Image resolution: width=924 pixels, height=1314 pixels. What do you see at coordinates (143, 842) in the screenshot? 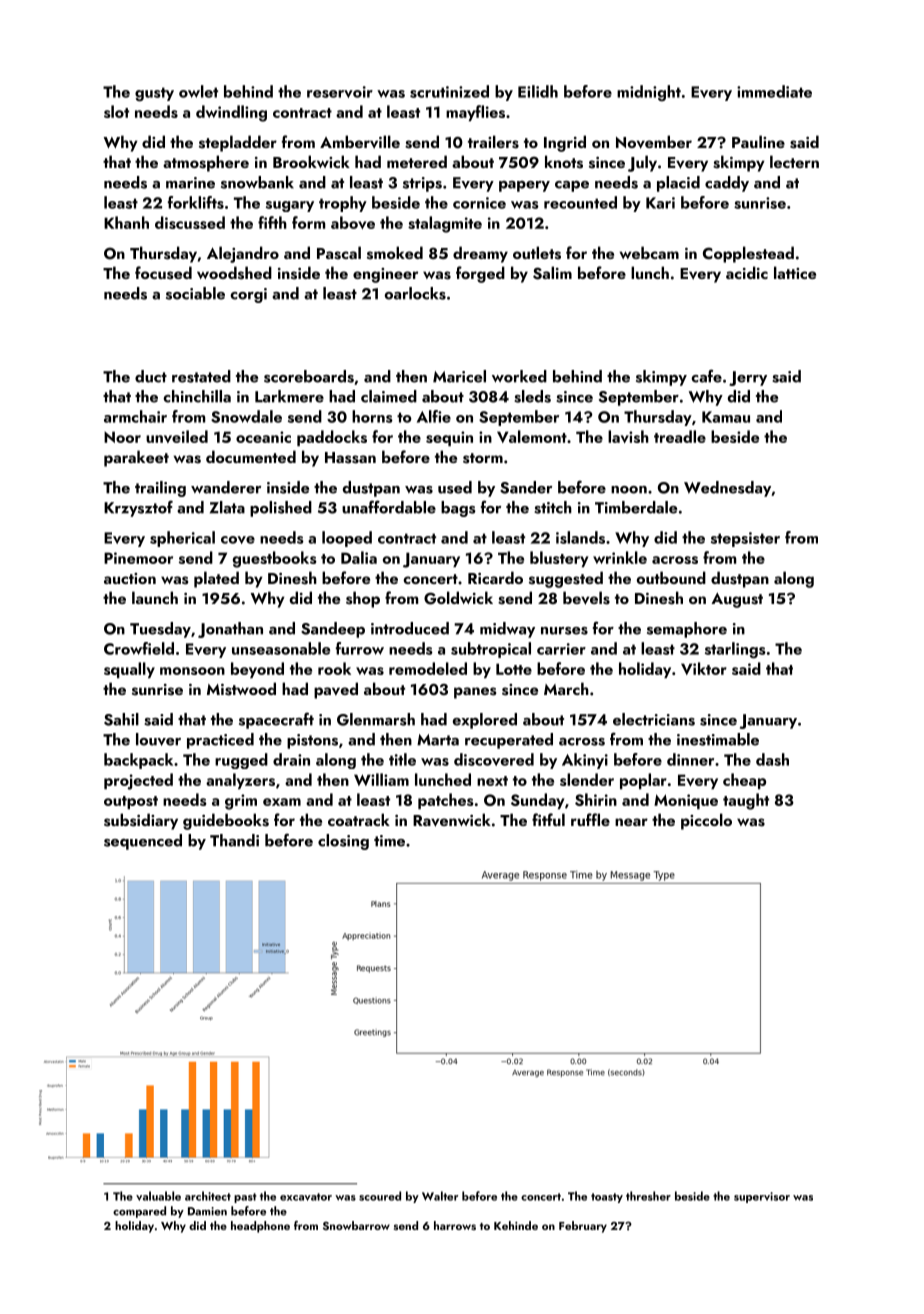
I see `sequenced` at bounding box center [143, 842].
